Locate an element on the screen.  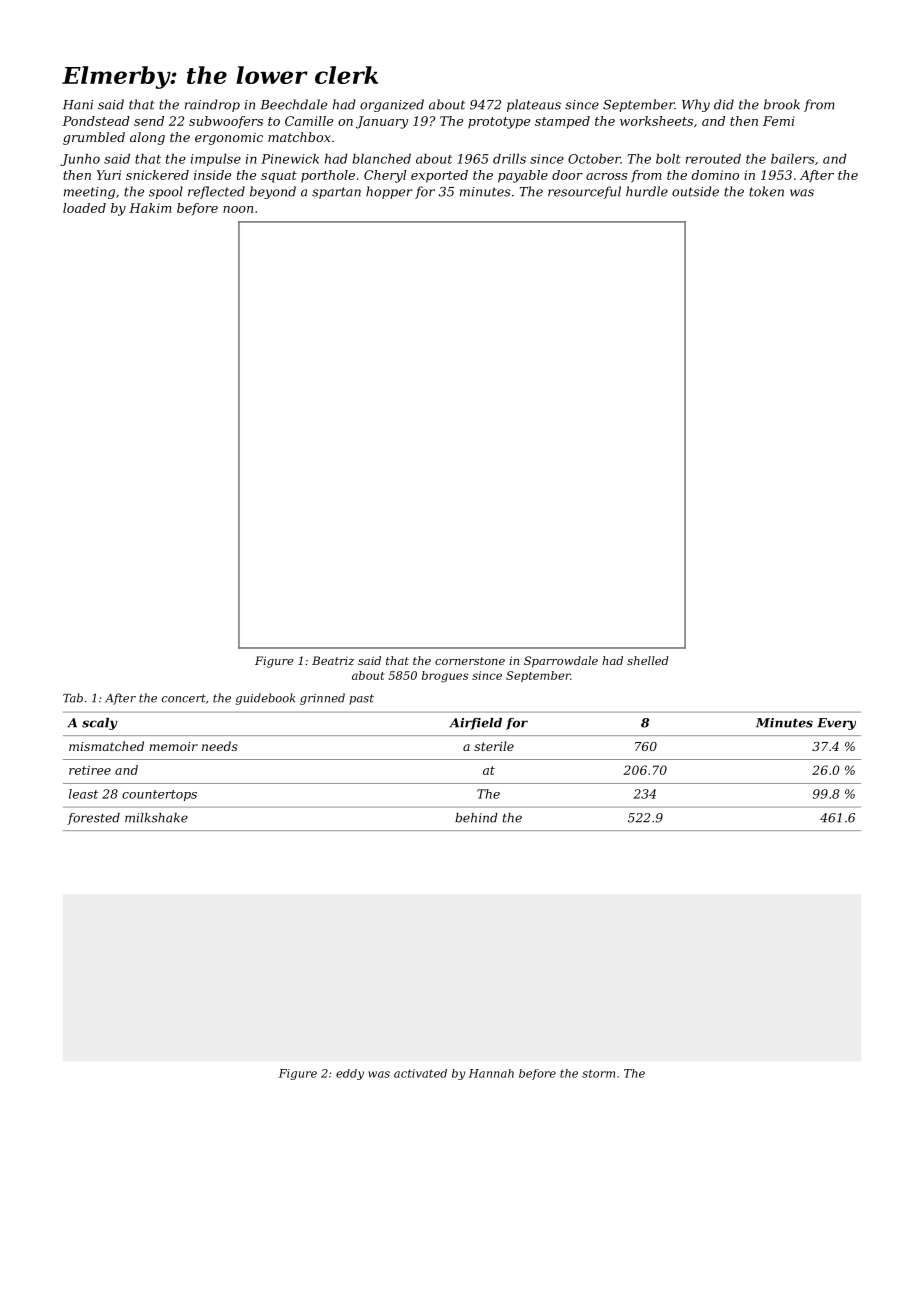
past is located at coordinates (361, 699).
